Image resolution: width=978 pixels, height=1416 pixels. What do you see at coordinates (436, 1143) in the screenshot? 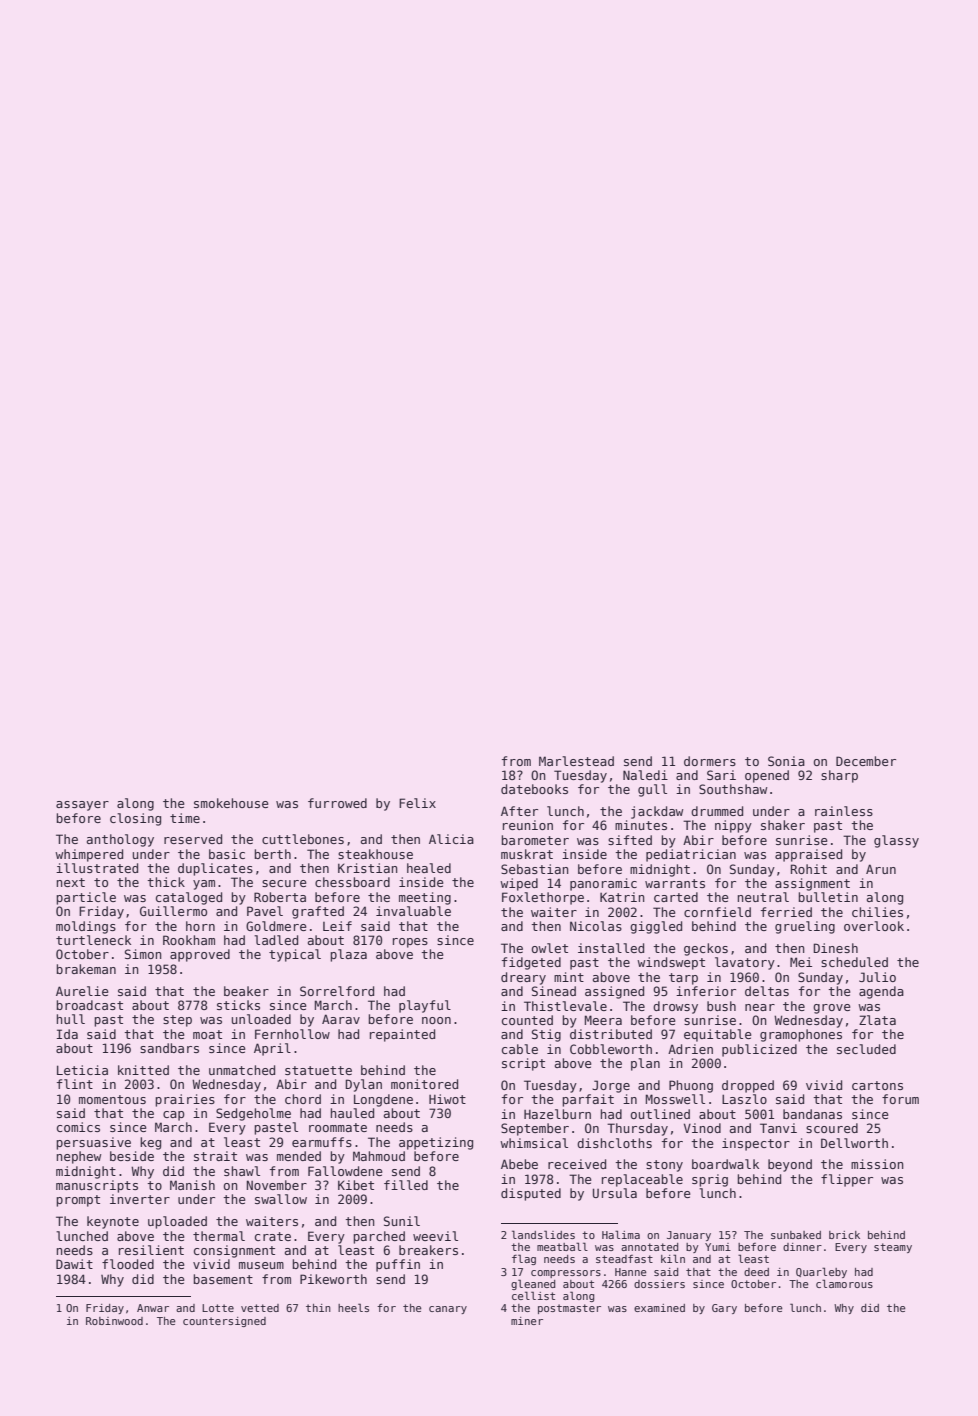
I see `appetizing` at bounding box center [436, 1143].
